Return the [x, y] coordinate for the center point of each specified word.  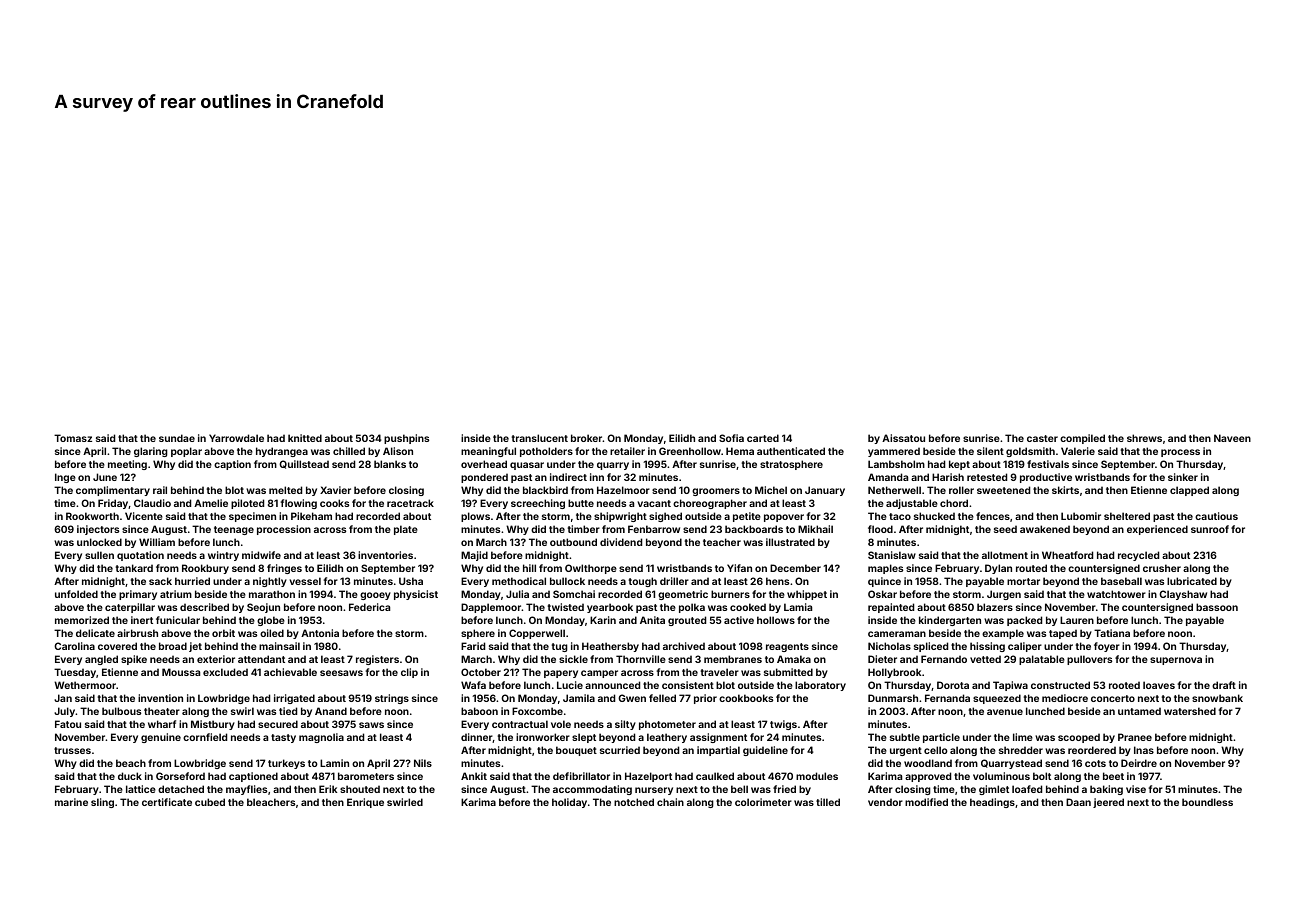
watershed [1190, 711]
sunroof [1210, 529]
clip [409, 673]
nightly [270, 582]
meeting [127, 465]
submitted [788, 672]
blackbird [545, 490]
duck [130, 776]
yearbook [610, 608]
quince [884, 582]
